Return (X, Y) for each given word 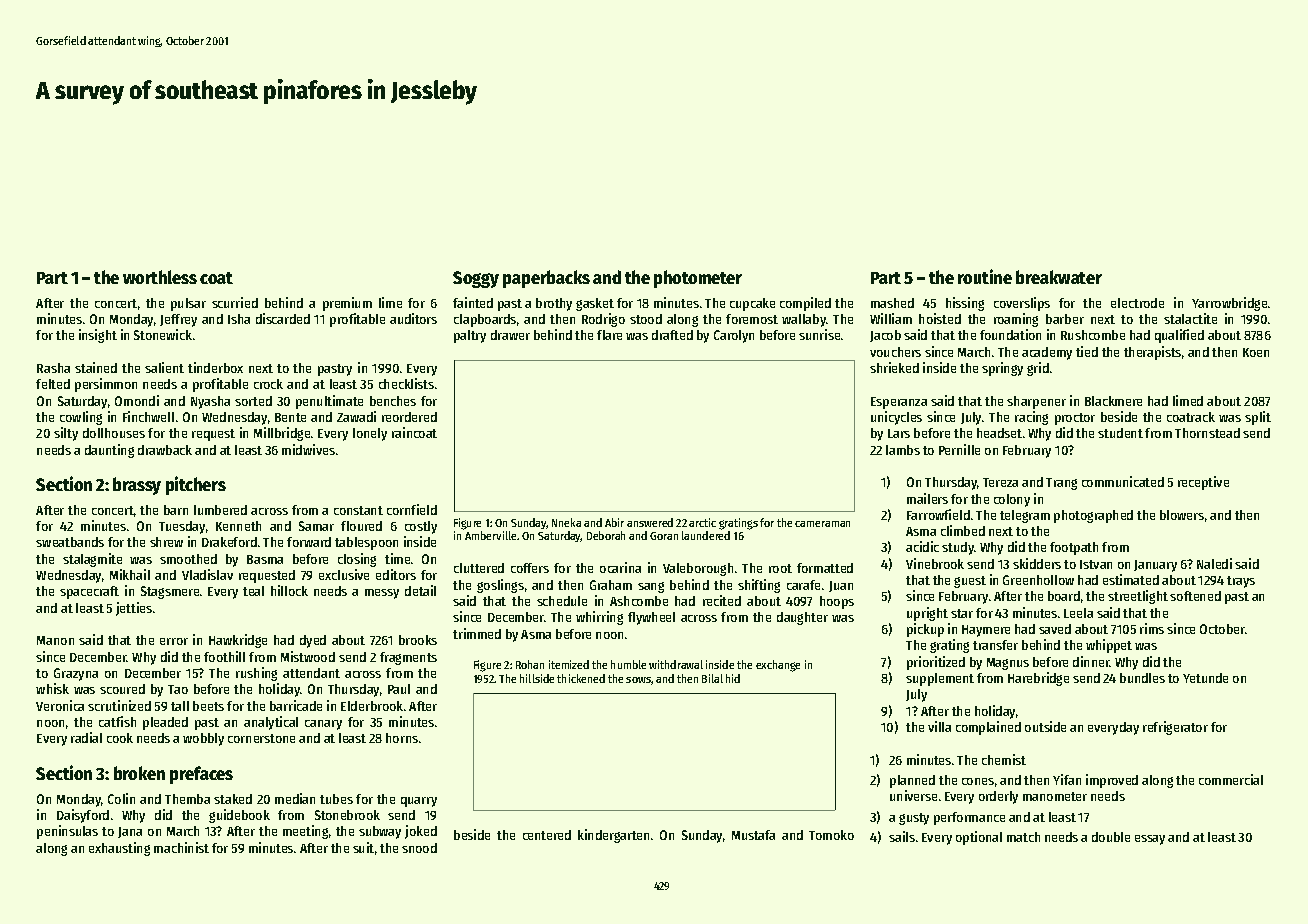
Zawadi (356, 416)
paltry (470, 336)
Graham (611, 585)
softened (1195, 596)
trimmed (477, 633)
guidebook (239, 816)
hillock (289, 590)
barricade (296, 705)
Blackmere (1113, 401)
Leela (1078, 613)
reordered (409, 417)
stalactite (1190, 318)
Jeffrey (178, 320)
